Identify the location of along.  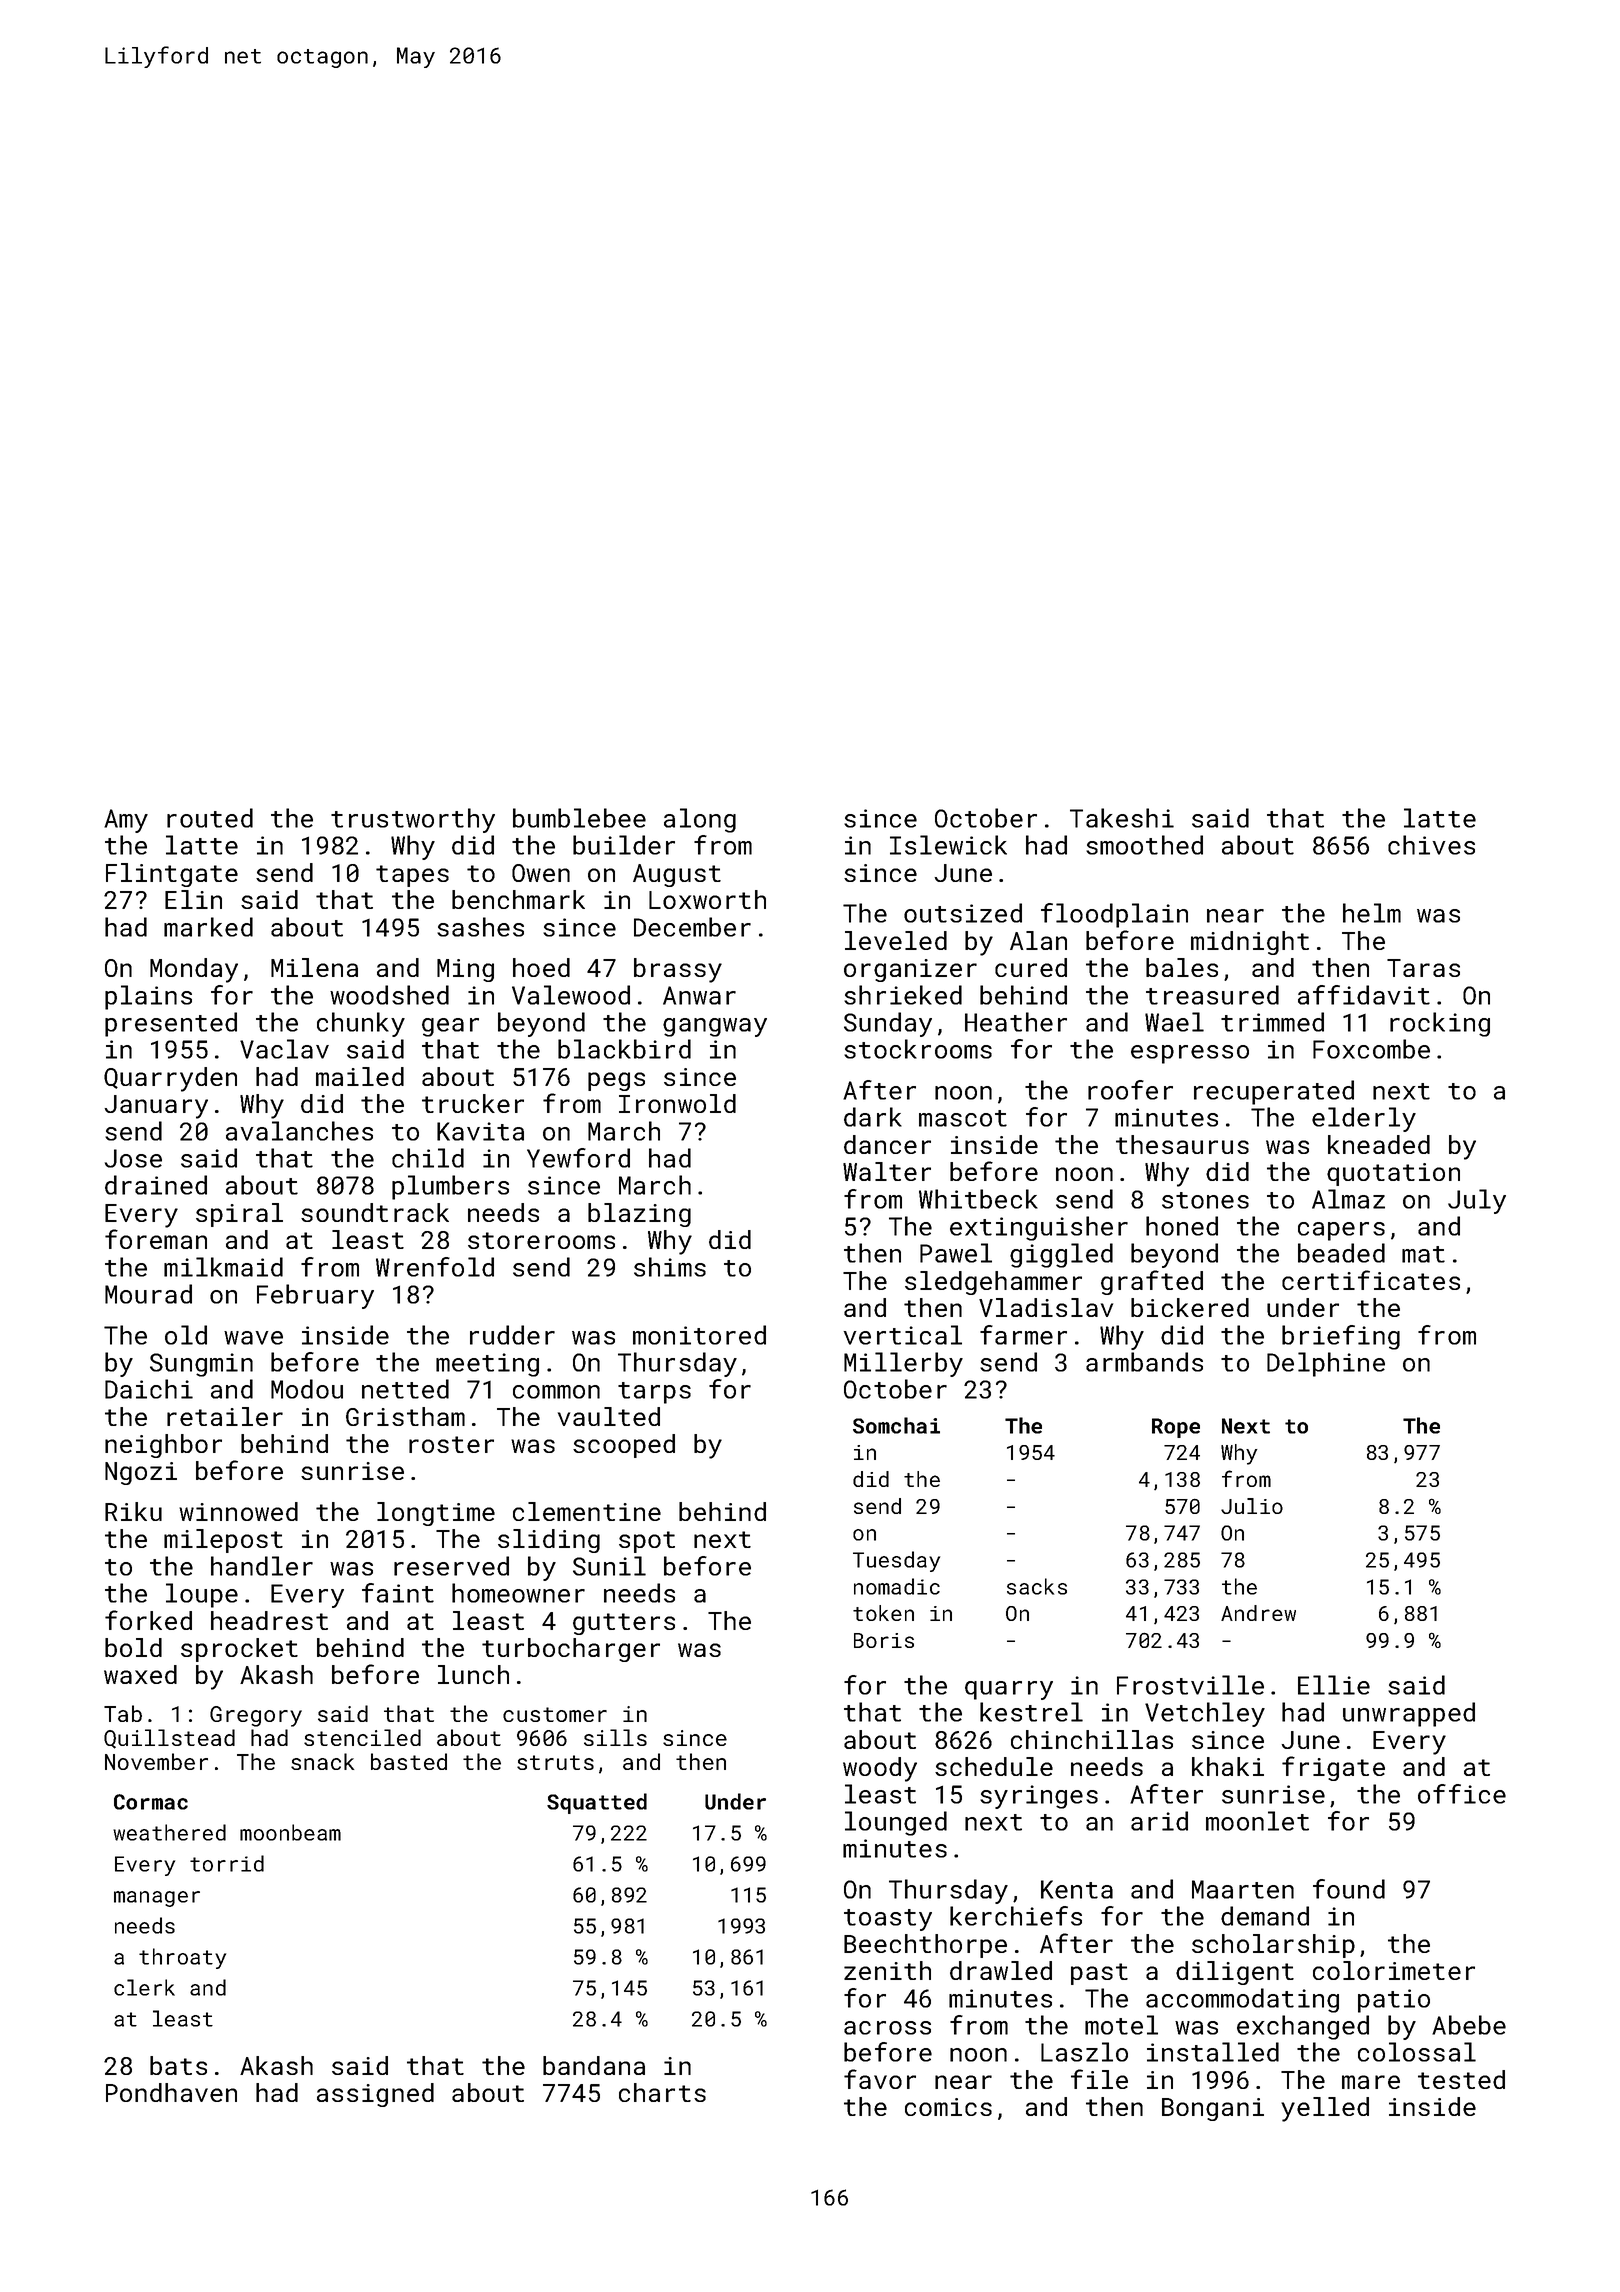
(700, 820).
